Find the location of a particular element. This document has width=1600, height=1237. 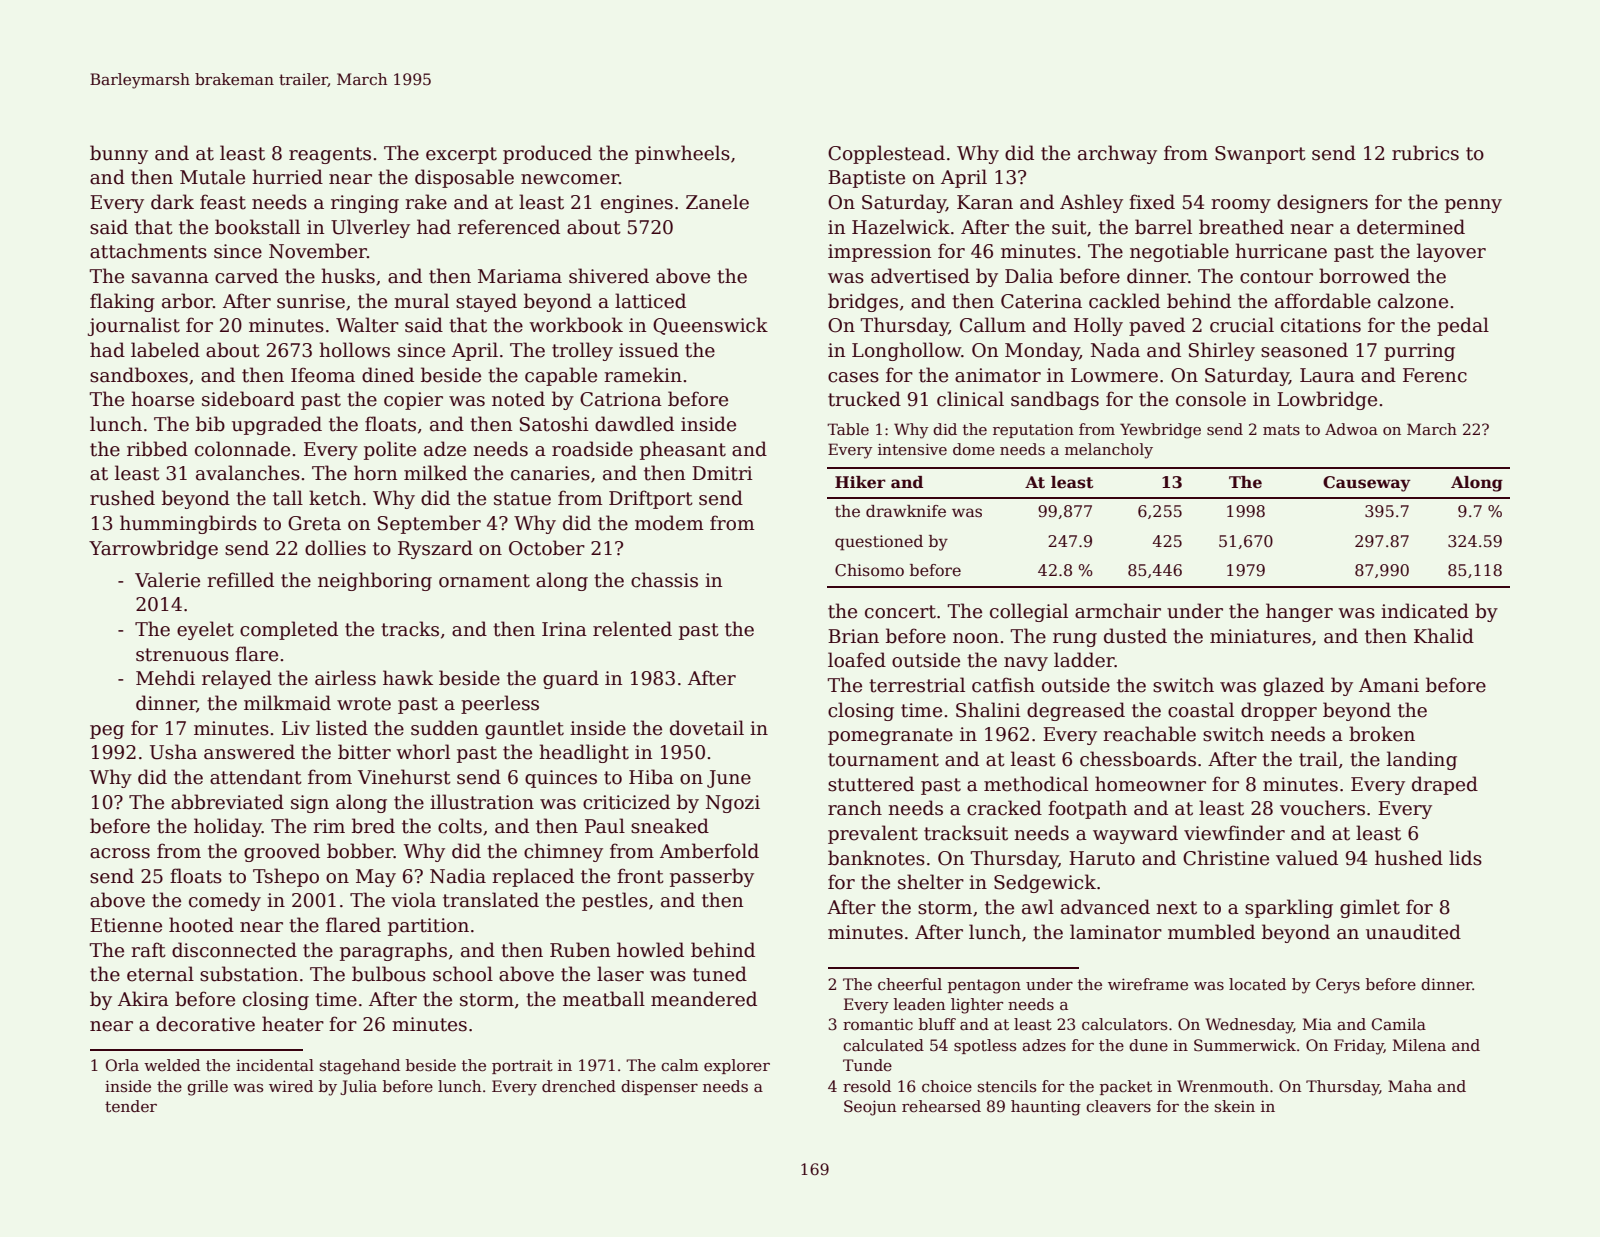

Ifeoma is located at coordinates (323, 375).
